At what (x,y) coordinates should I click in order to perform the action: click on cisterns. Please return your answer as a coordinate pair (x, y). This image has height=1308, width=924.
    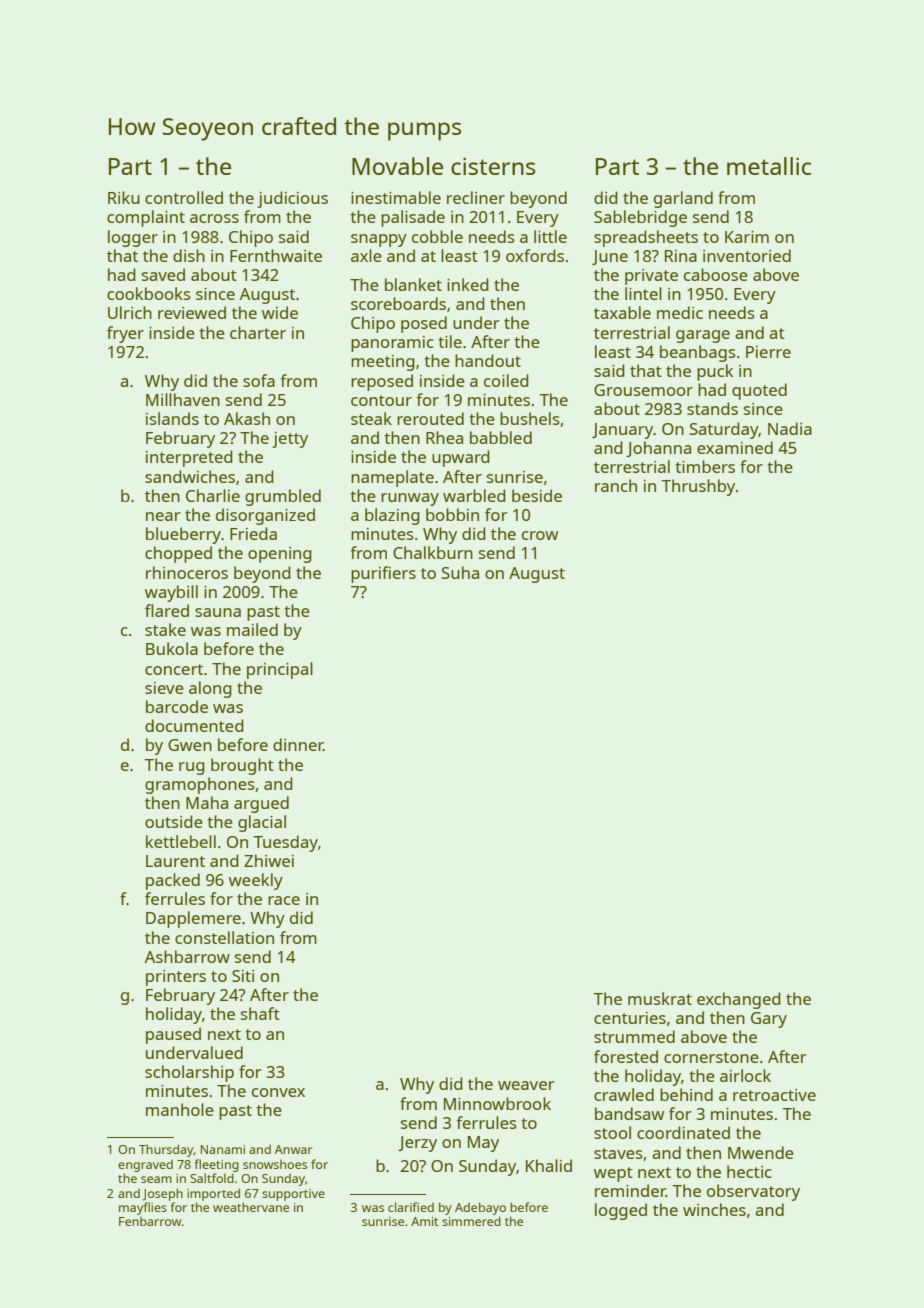
    Looking at the image, I should click on (493, 166).
